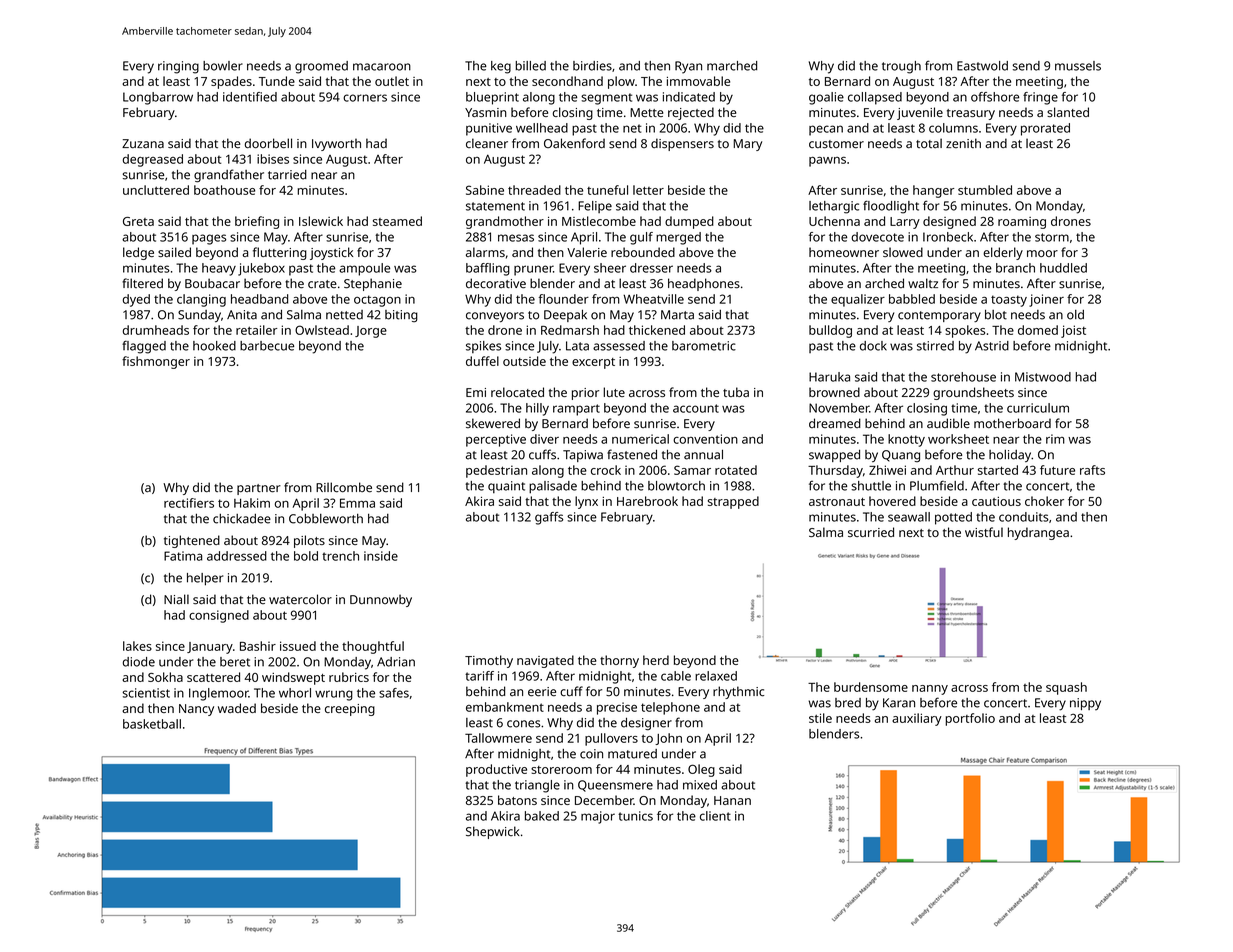 The height and width of the screenshot is (952, 1233). I want to click on Shepwick, so click(493, 832).
